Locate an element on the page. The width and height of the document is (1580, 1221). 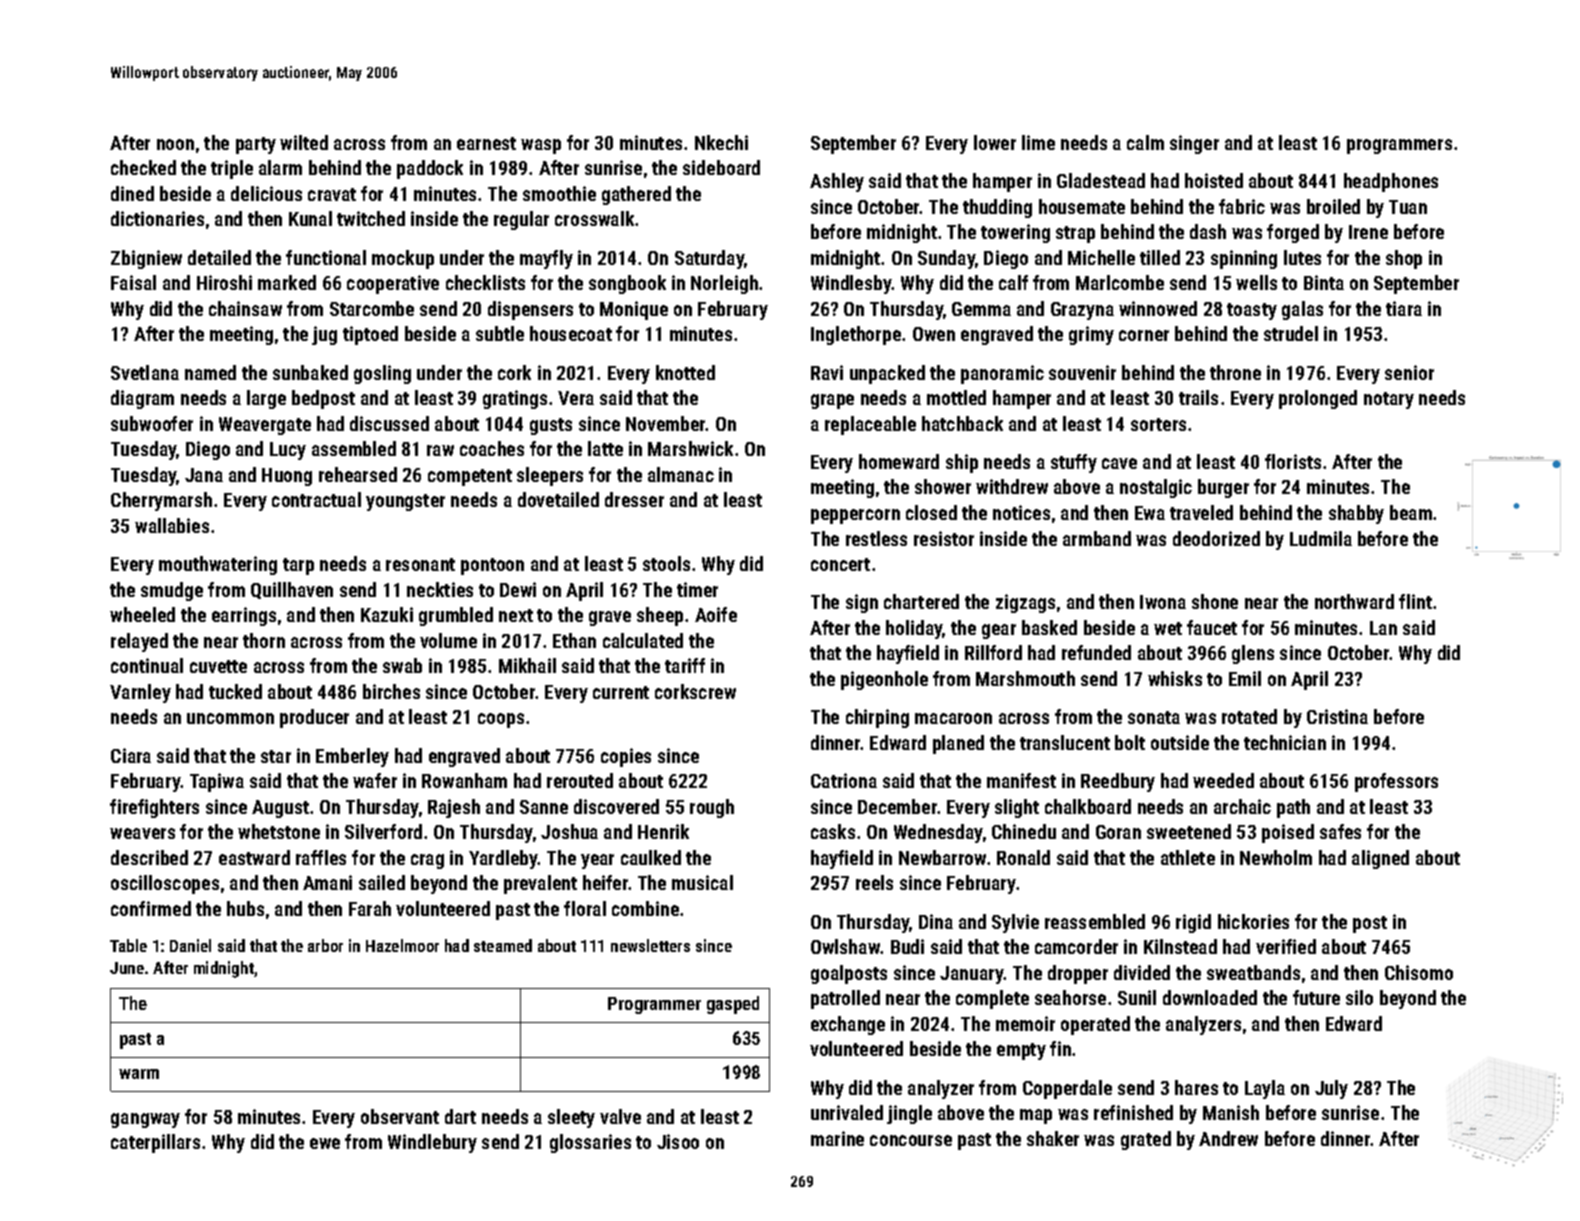
resistor is located at coordinates (944, 538).
